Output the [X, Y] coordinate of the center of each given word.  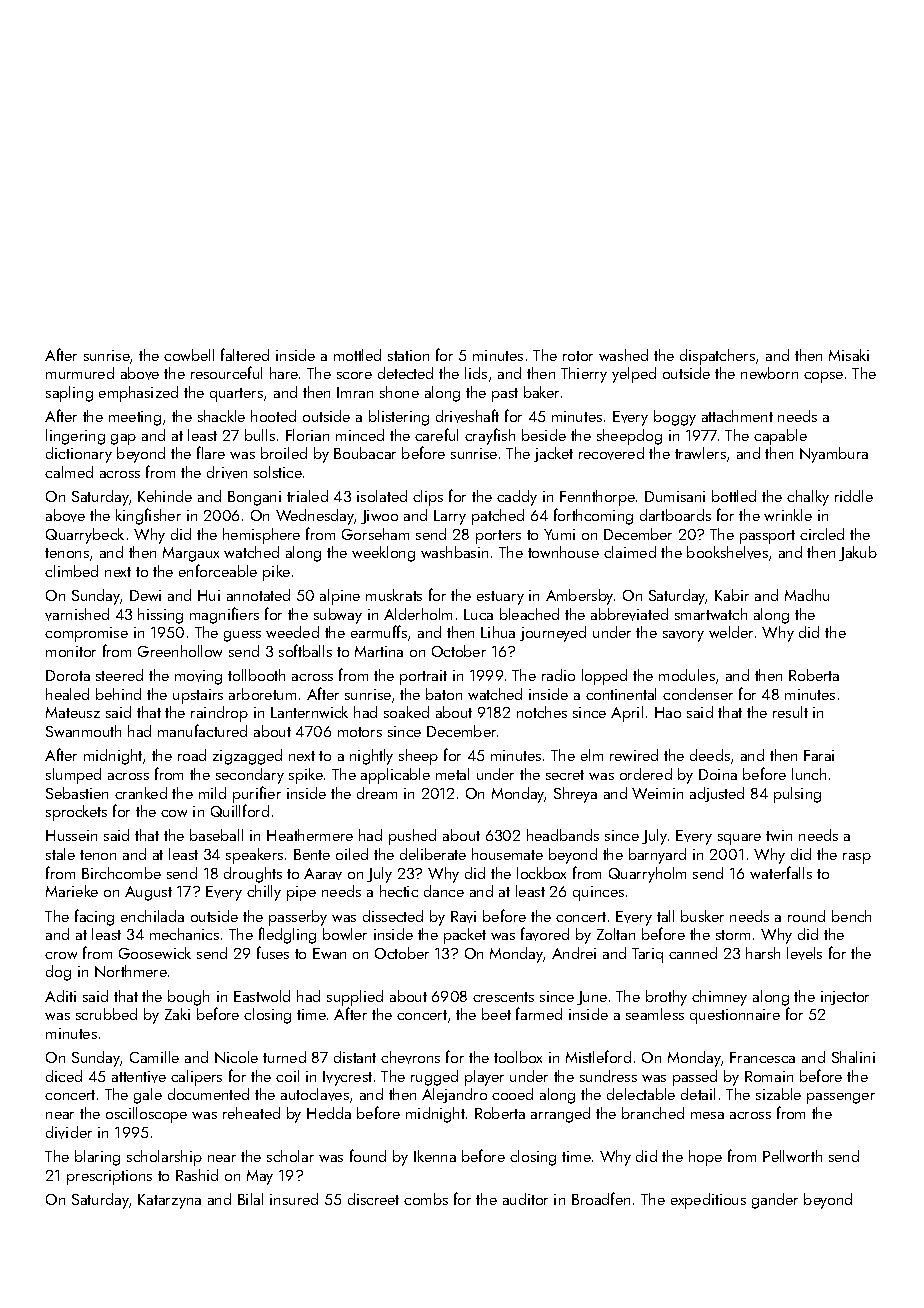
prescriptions [109, 1177]
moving [198, 677]
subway [338, 616]
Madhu [807, 595]
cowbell [189, 355]
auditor [525, 1199]
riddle [854, 496]
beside [544, 435]
